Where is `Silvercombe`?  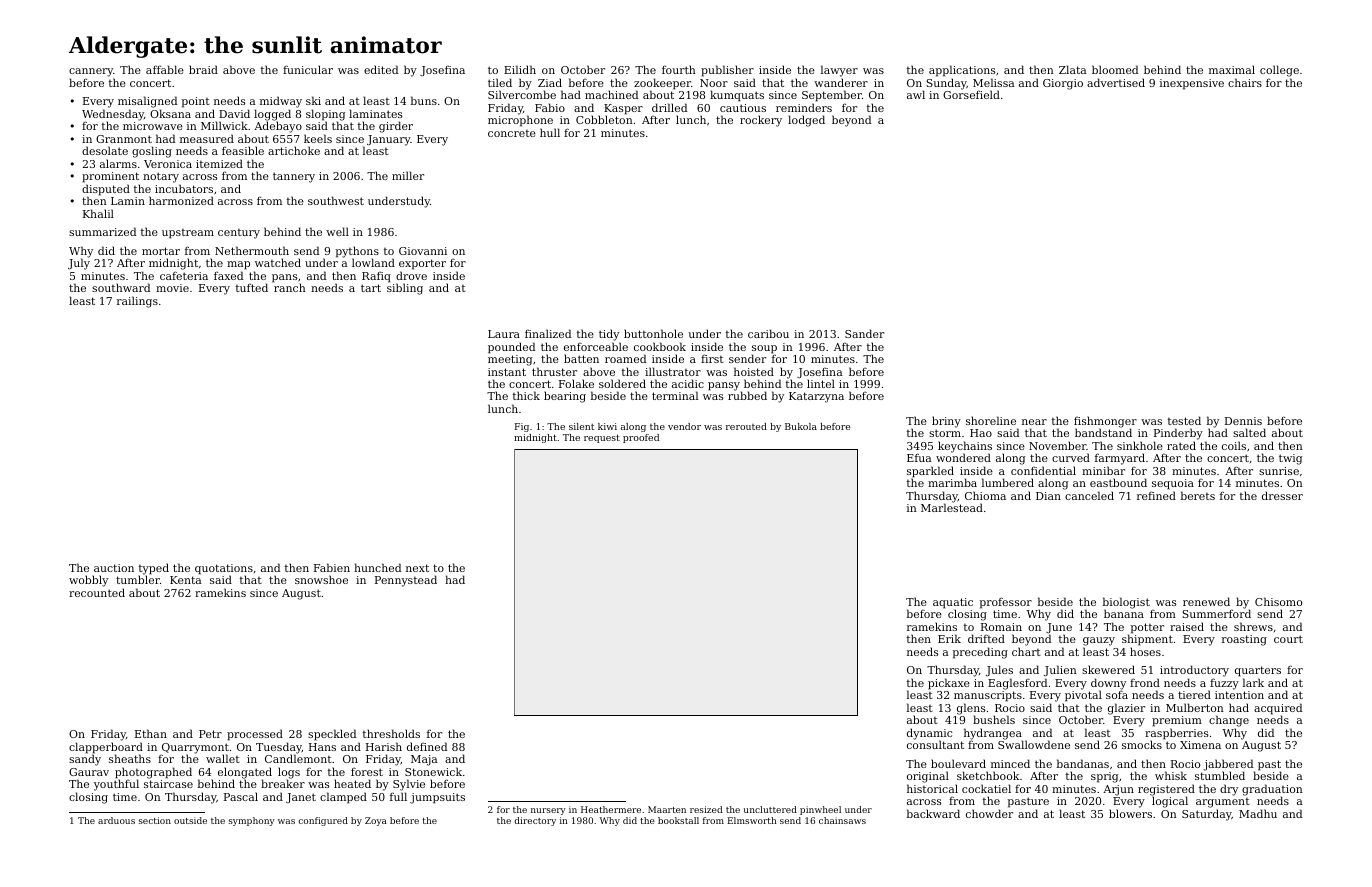
Silvercombe is located at coordinates (522, 95).
